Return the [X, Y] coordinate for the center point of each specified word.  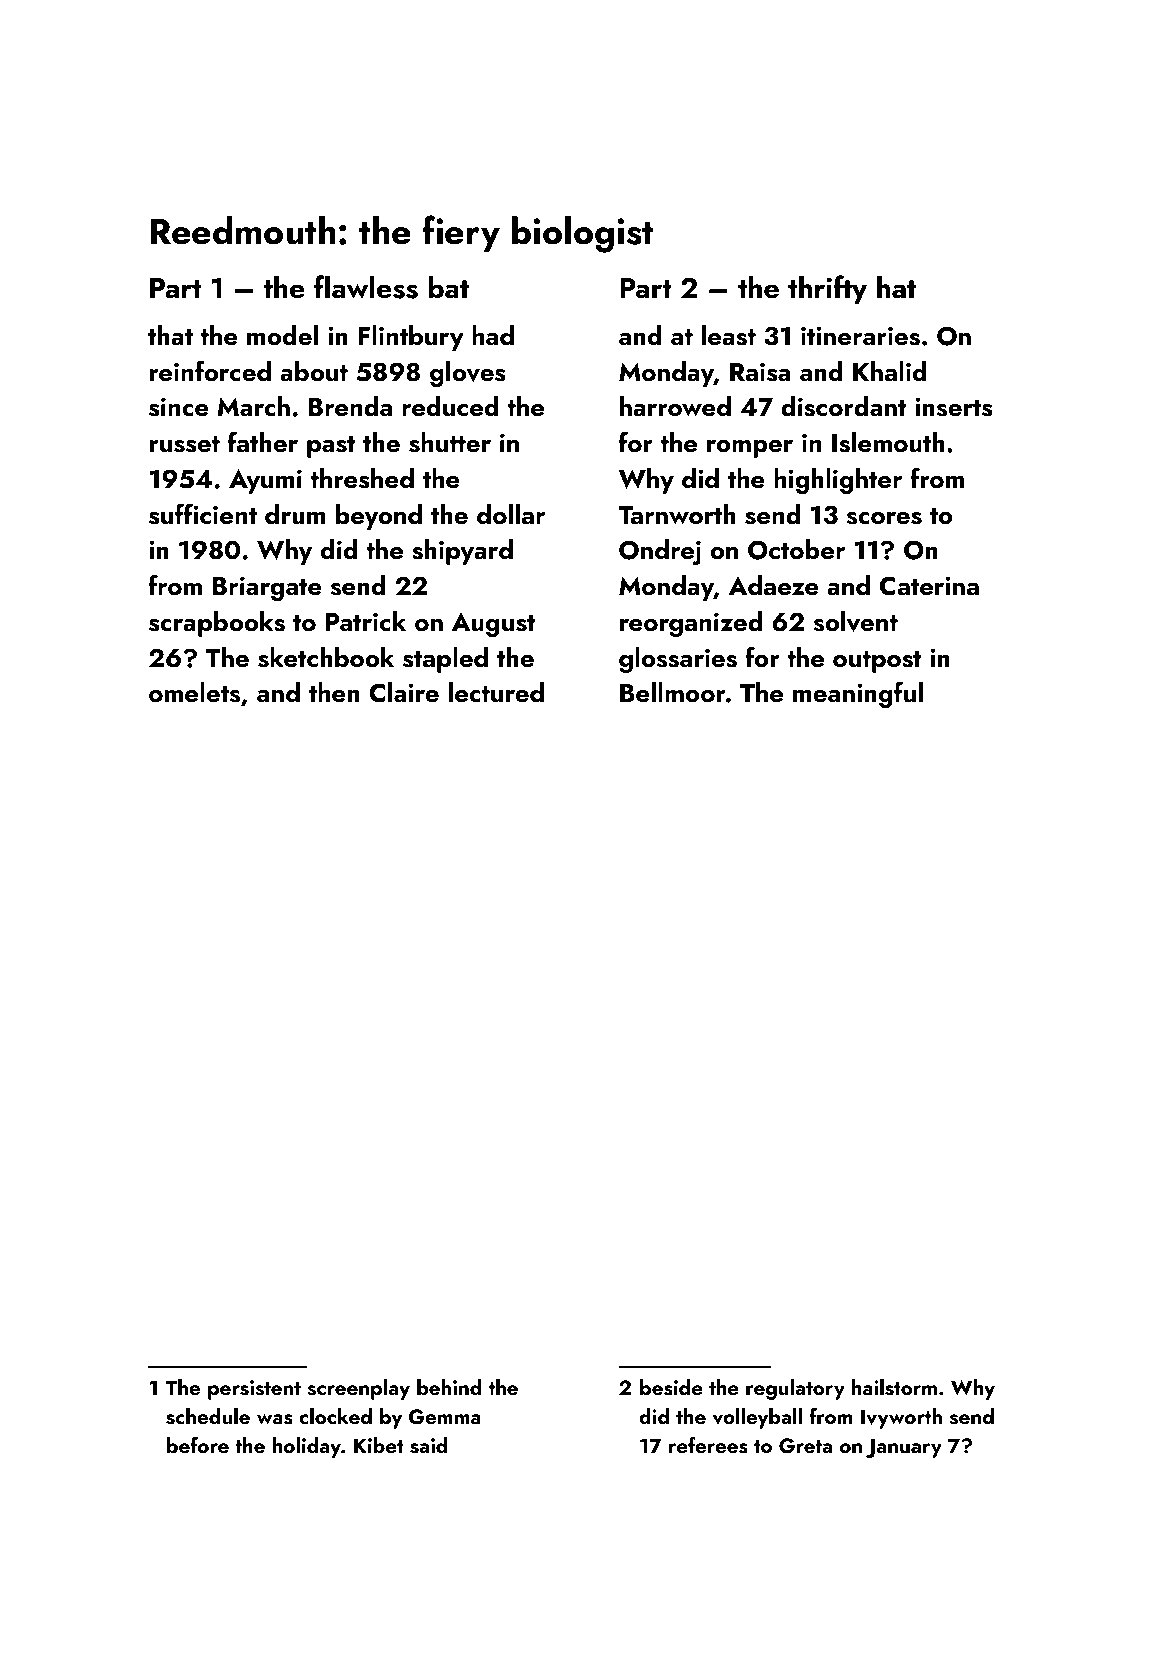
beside [671, 1387]
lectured [496, 692]
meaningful [858, 694]
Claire [404, 692]
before [198, 1444]
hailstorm [894, 1387]
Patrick [366, 621]
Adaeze [773, 585]
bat [448, 287]
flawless [366, 287]
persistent [254, 1390]
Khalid [890, 371]
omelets [194, 692]
